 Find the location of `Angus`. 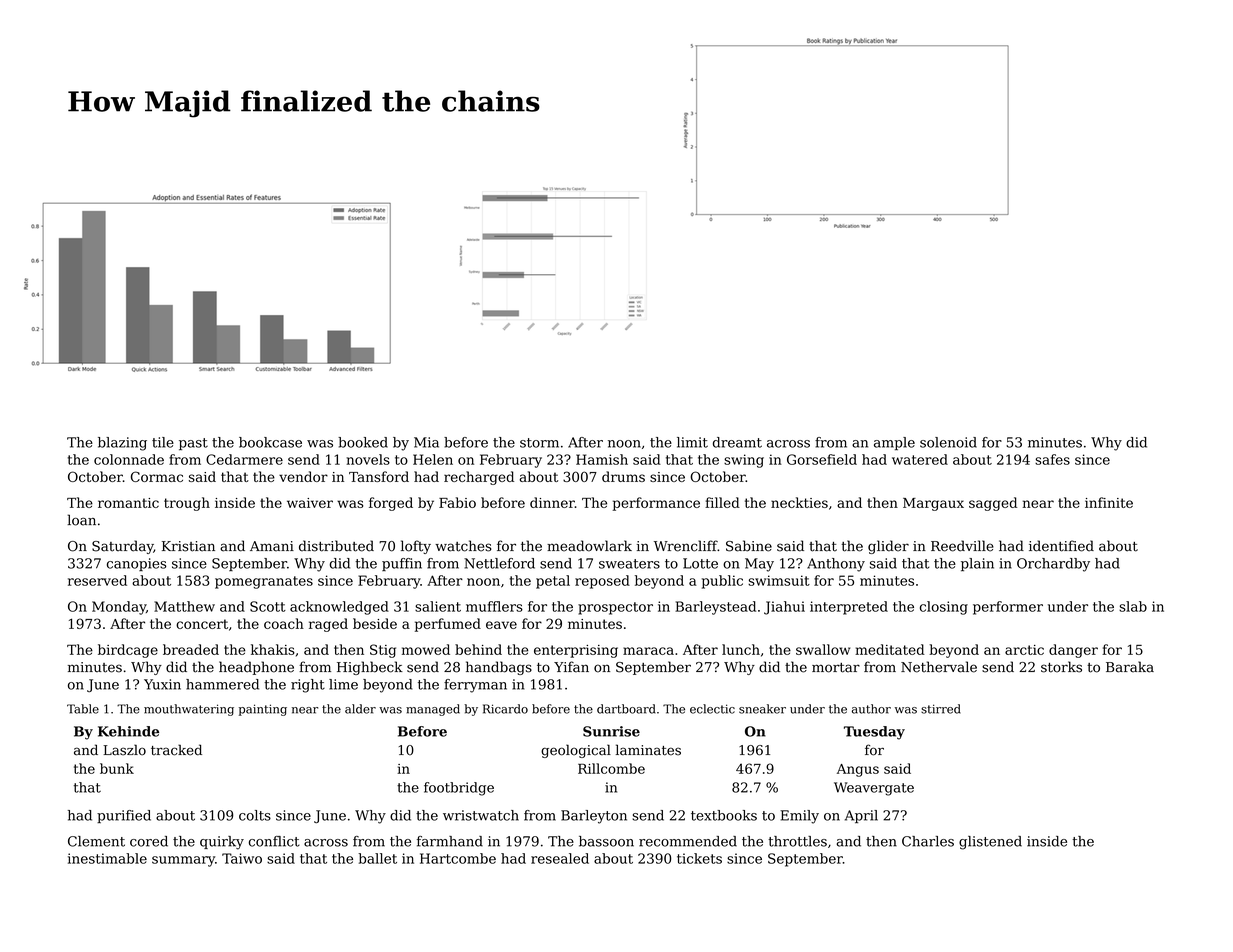

Angus is located at coordinates (858, 770).
